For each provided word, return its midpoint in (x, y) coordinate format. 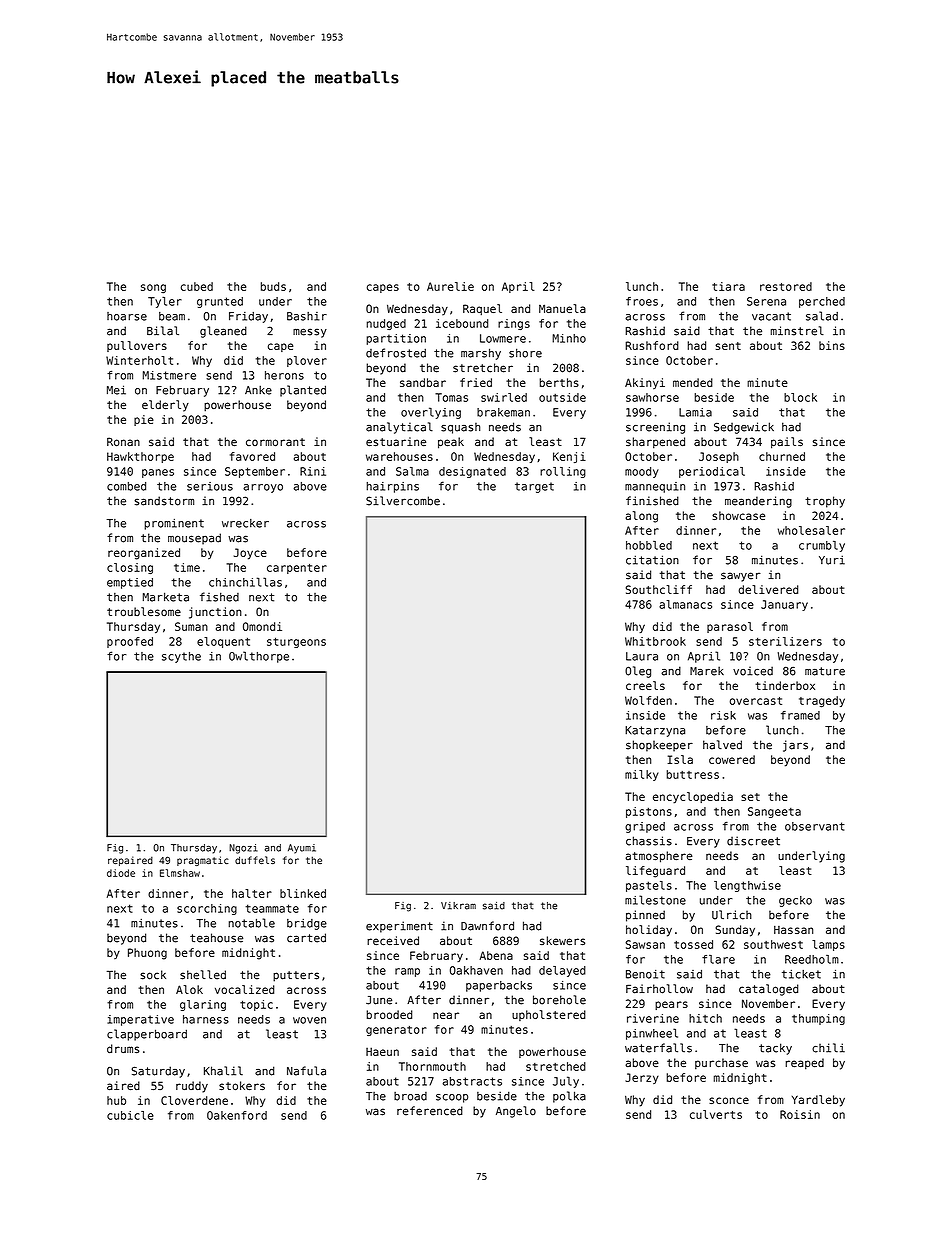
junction (215, 613)
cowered (732, 759)
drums (123, 1048)
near (446, 1015)
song (153, 288)
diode (121, 873)
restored (786, 286)
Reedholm (812, 959)
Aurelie (450, 286)
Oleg (638, 672)
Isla (680, 759)
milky (642, 775)
